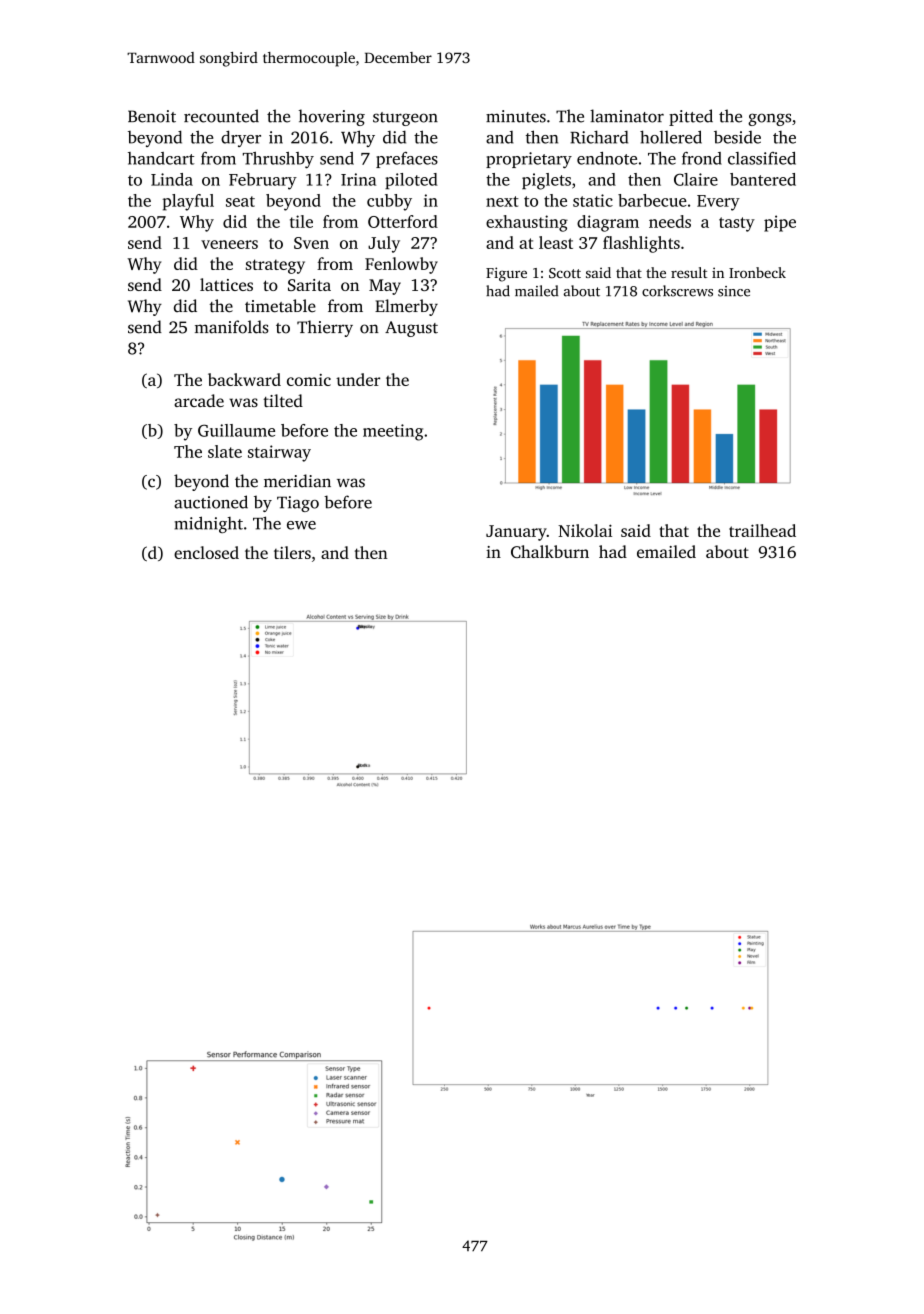  I want to click on Every, so click(718, 203).
